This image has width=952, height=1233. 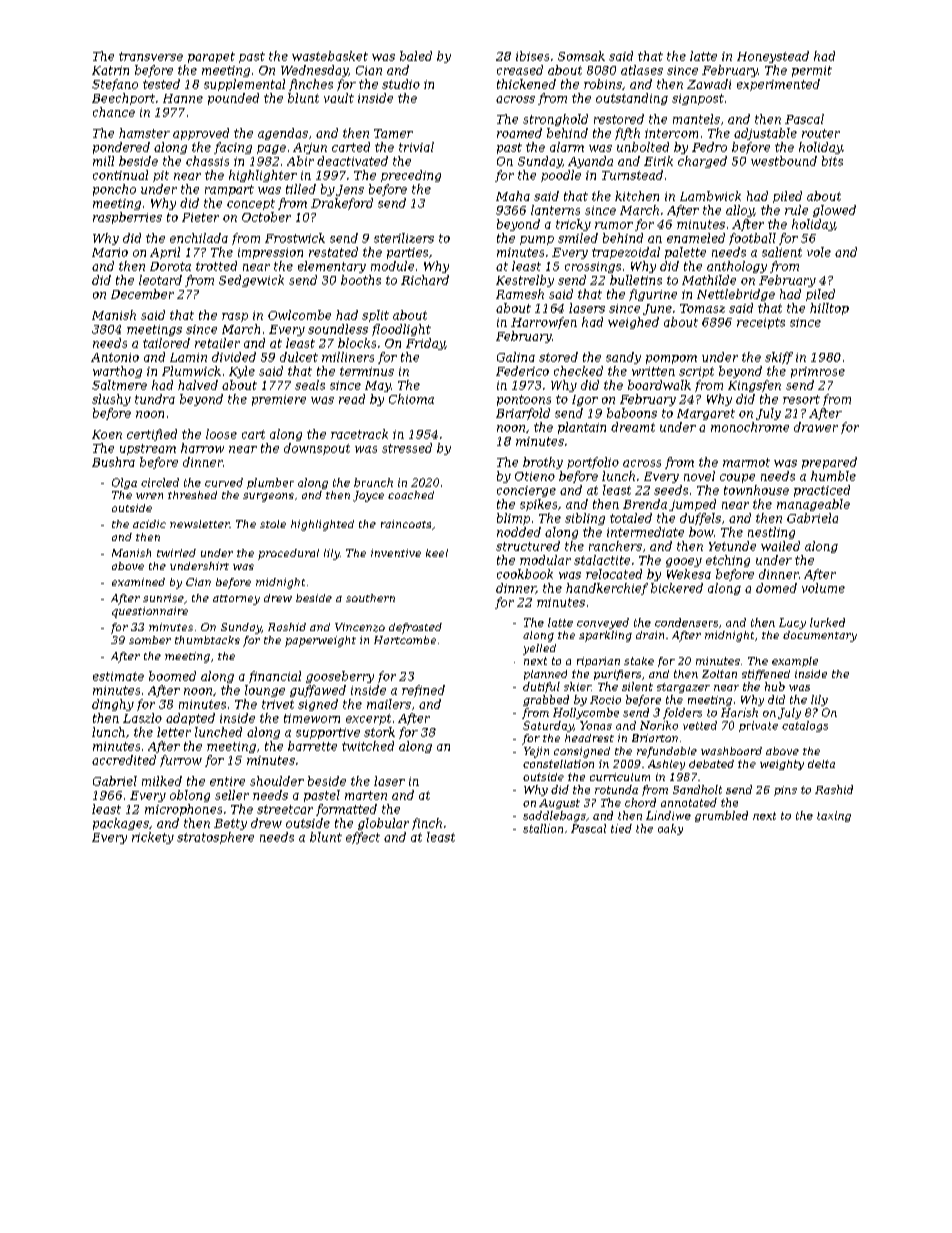 What do you see at coordinates (812, 71) in the image?
I see `permit` at bounding box center [812, 71].
